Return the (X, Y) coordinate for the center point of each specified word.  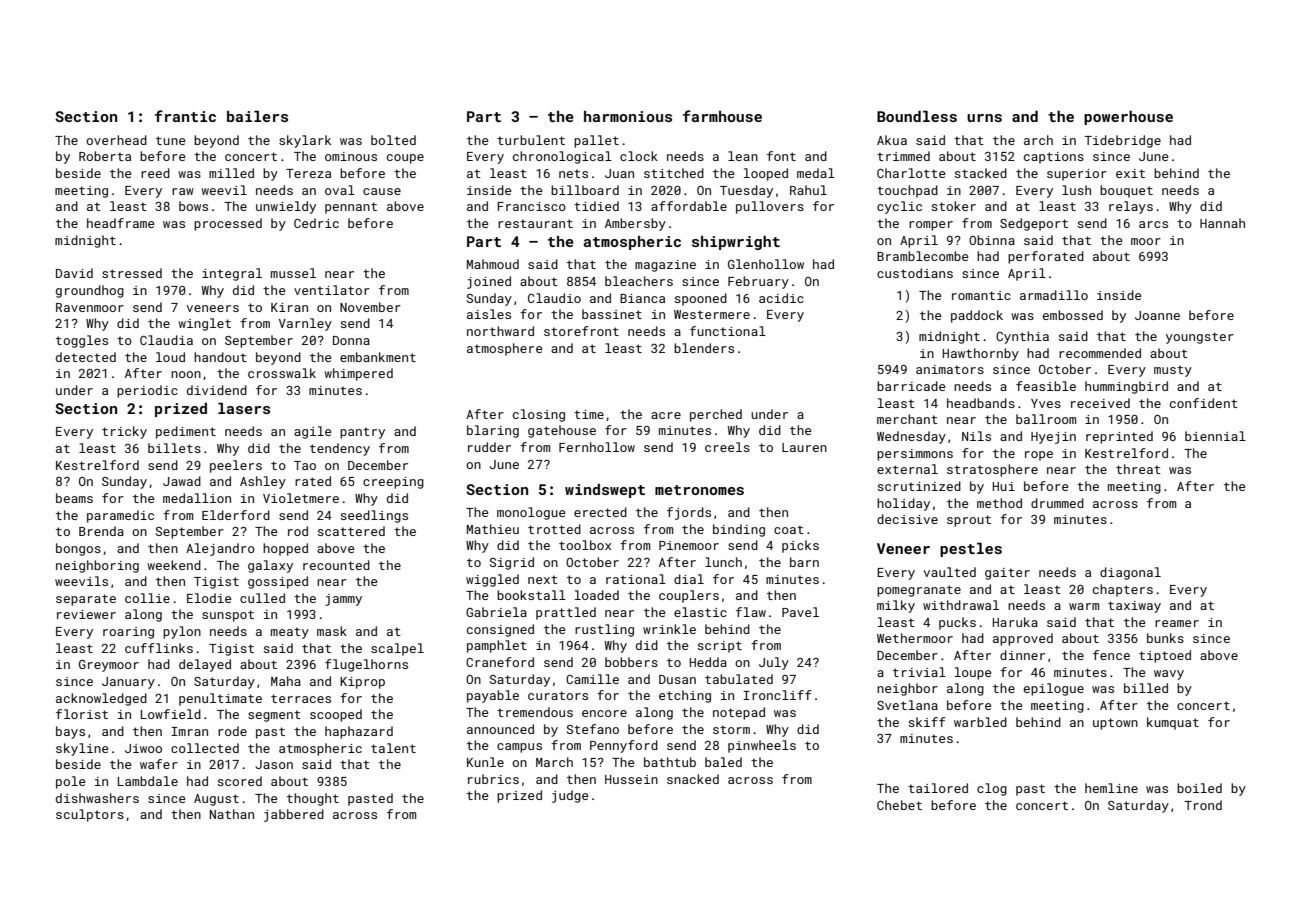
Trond (1203, 805)
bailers (257, 116)
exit (1130, 173)
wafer (159, 764)
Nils (976, 436)
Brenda (101, 531)
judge (570, 796)
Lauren (804, 447)
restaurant (535, 223)
